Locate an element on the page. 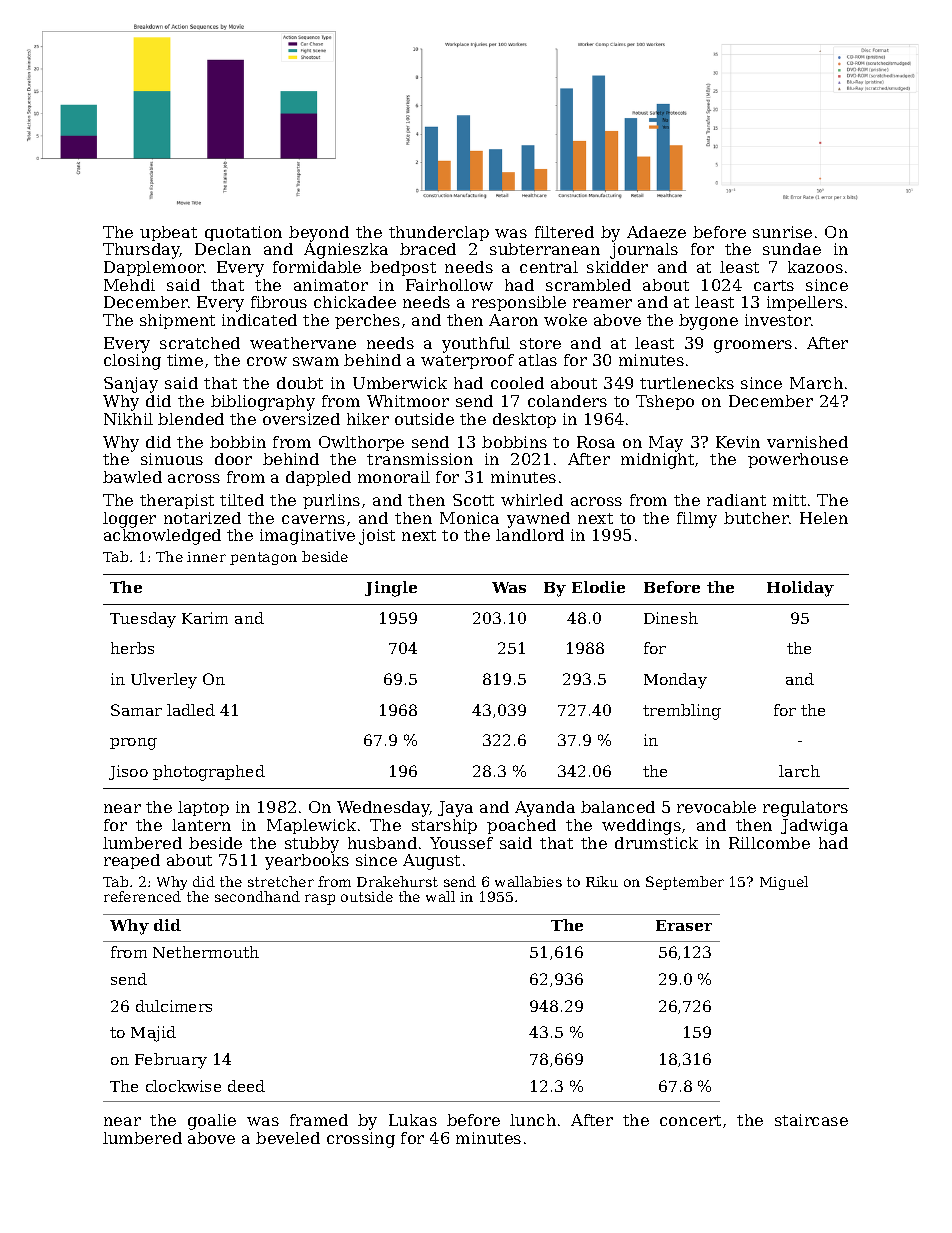 The image size is (952, 1233). Jingle is located at coordinates (391, 589).
